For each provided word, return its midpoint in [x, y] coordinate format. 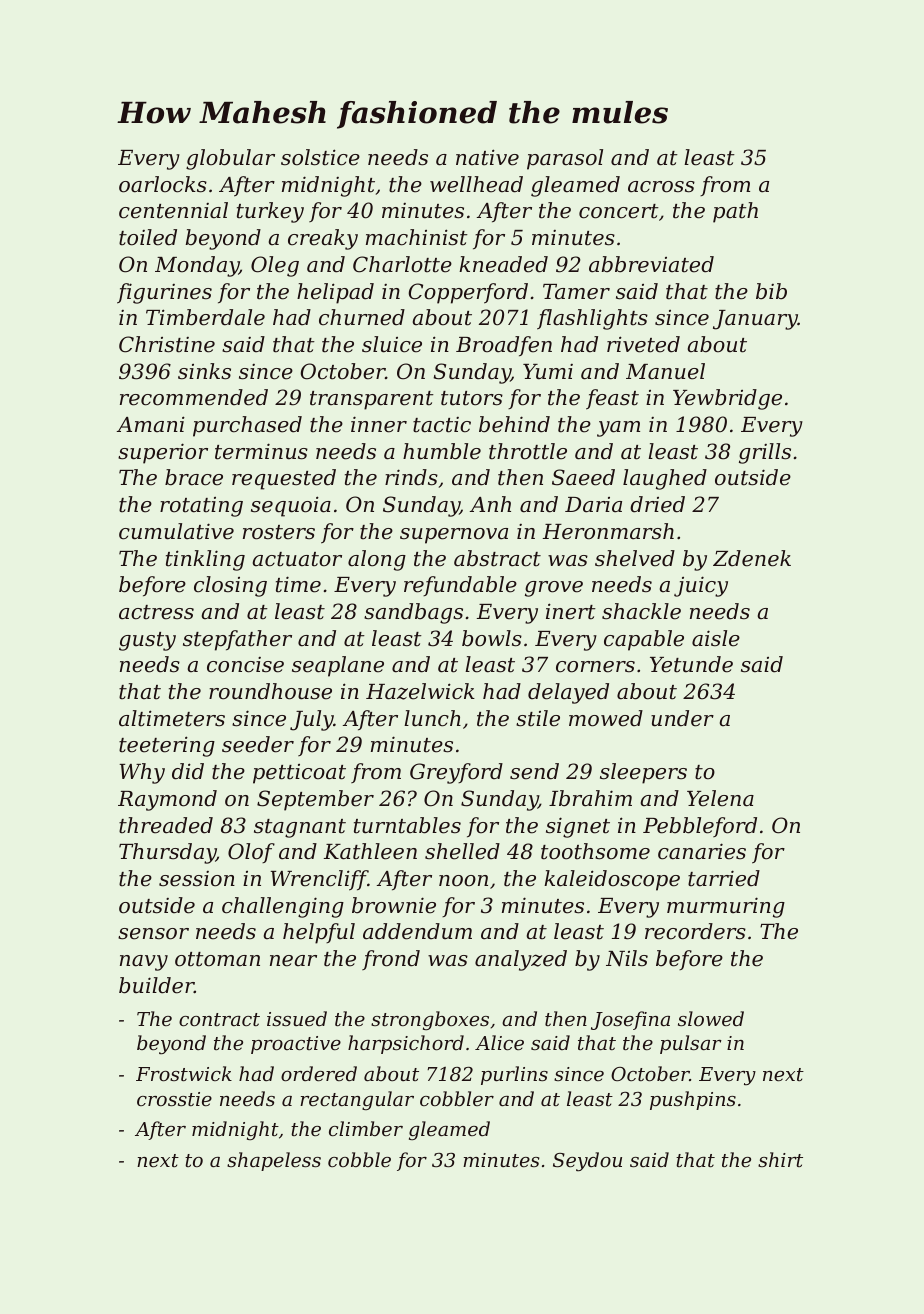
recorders [695, 931]
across [661, 187]
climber [366, 1128]
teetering [167, 746]
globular [230, 159]
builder [156, 985]
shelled [462, 851]
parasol [565, 159]
